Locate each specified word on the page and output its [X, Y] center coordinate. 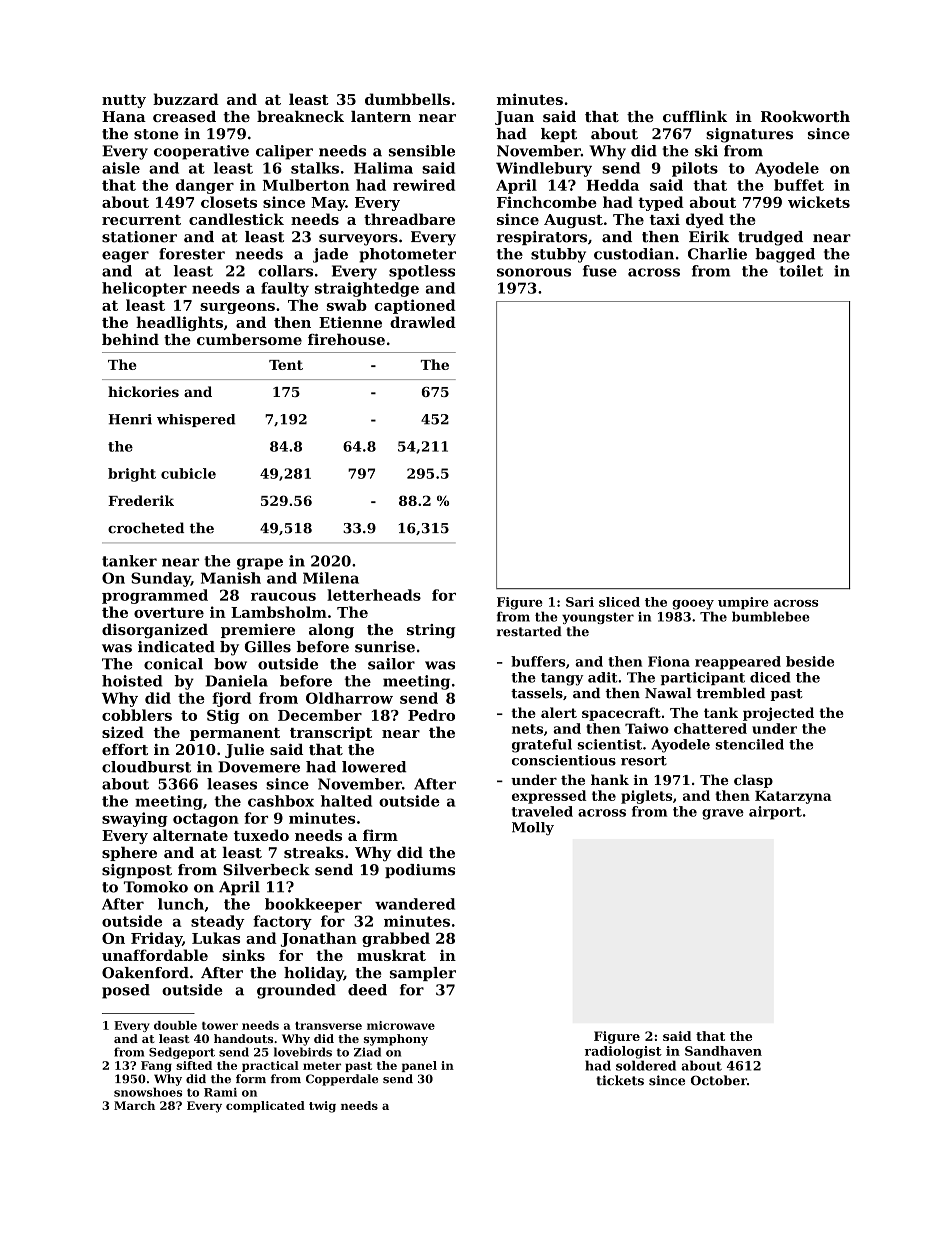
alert [559, 712]
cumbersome [249, 339]
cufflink [695, 116]
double [175, 1025]
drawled [423, 322]
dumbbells [407, 99]
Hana [124, 116]
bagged [785, 255]
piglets [646, 797]
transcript [331, 733]
